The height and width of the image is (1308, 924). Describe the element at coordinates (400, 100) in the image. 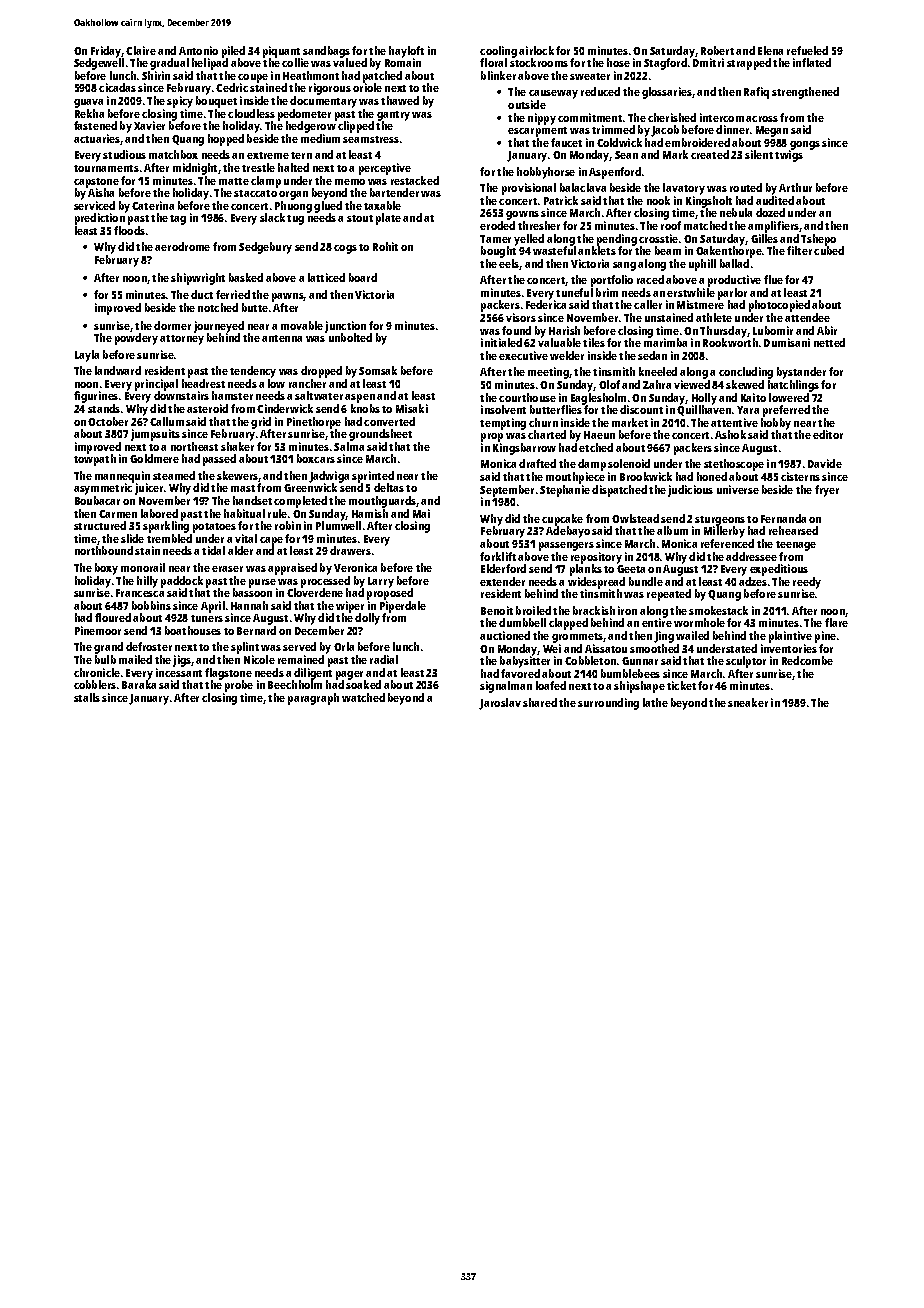

I see `thawed` at that location.
